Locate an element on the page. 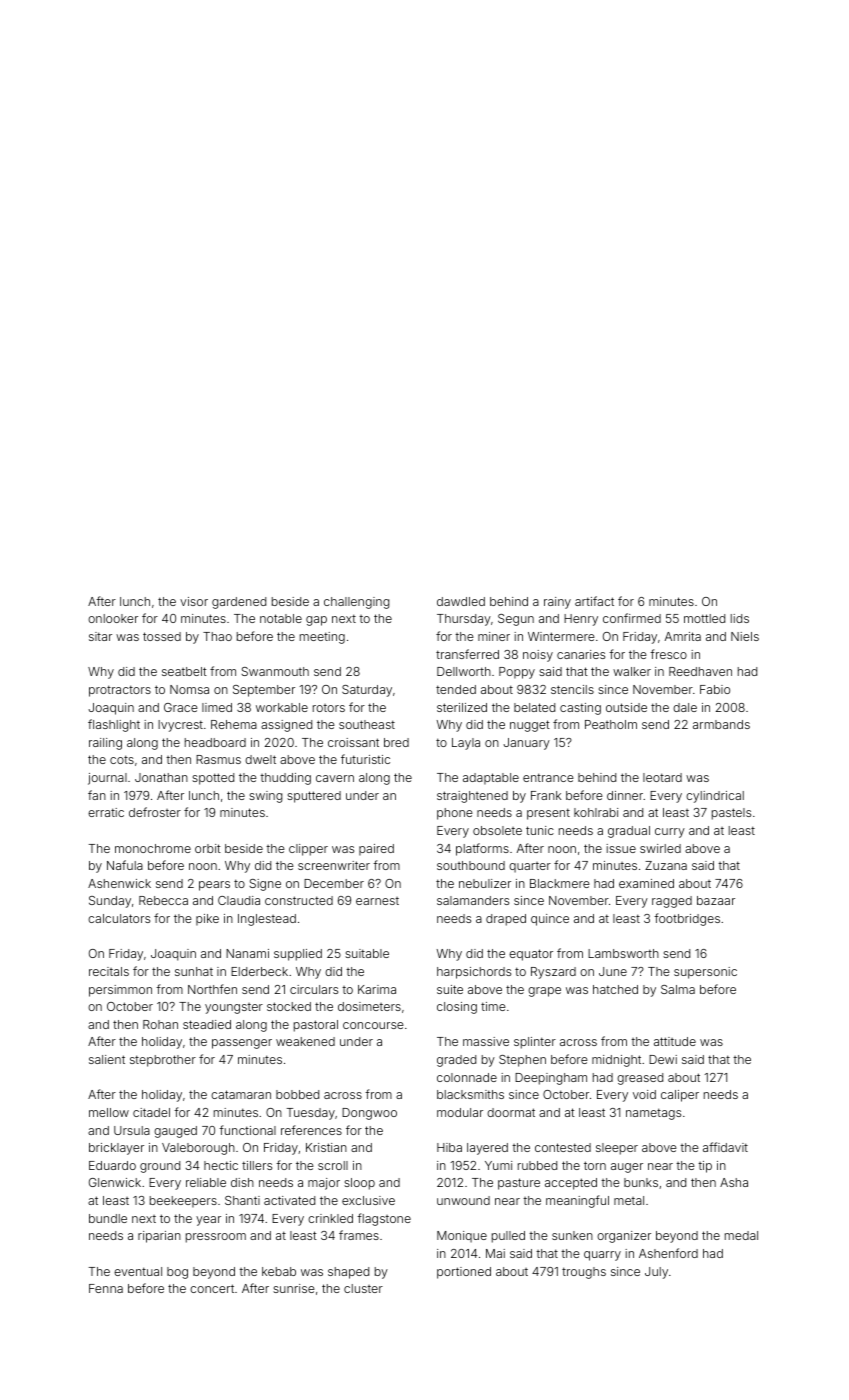  armbands is located at coordinates (721, 724).
